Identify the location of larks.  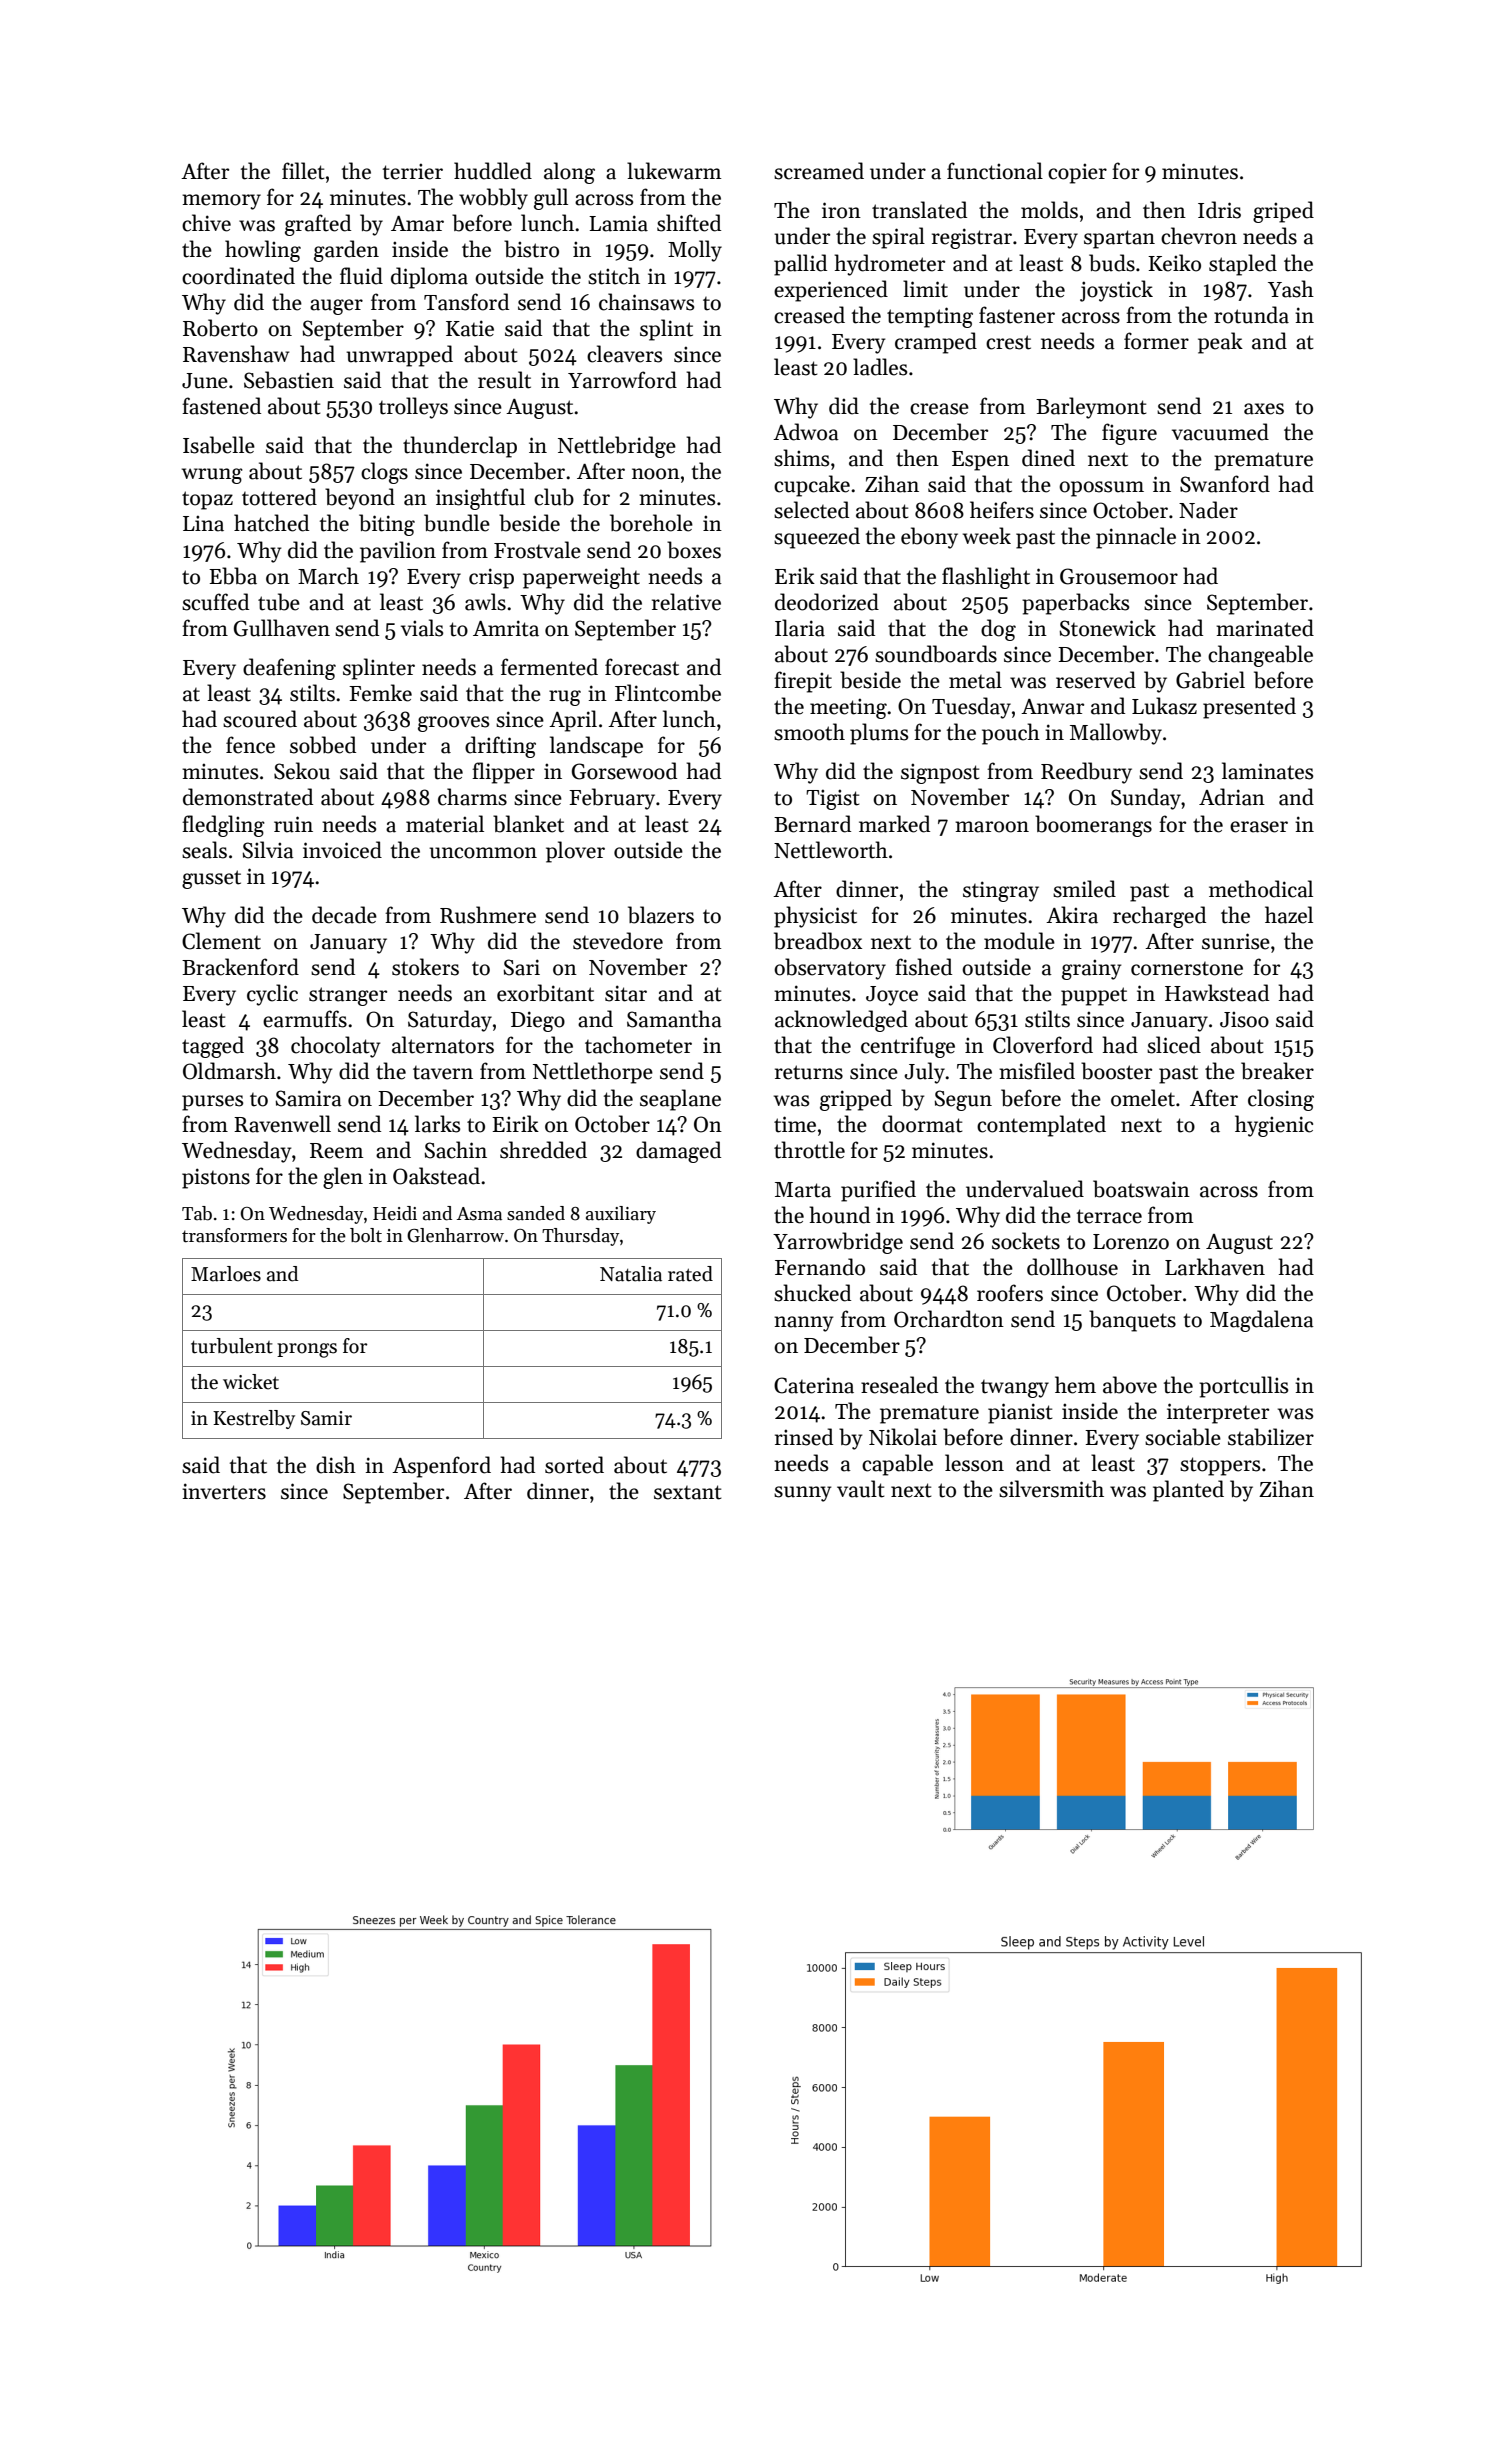
(437, 1124).
